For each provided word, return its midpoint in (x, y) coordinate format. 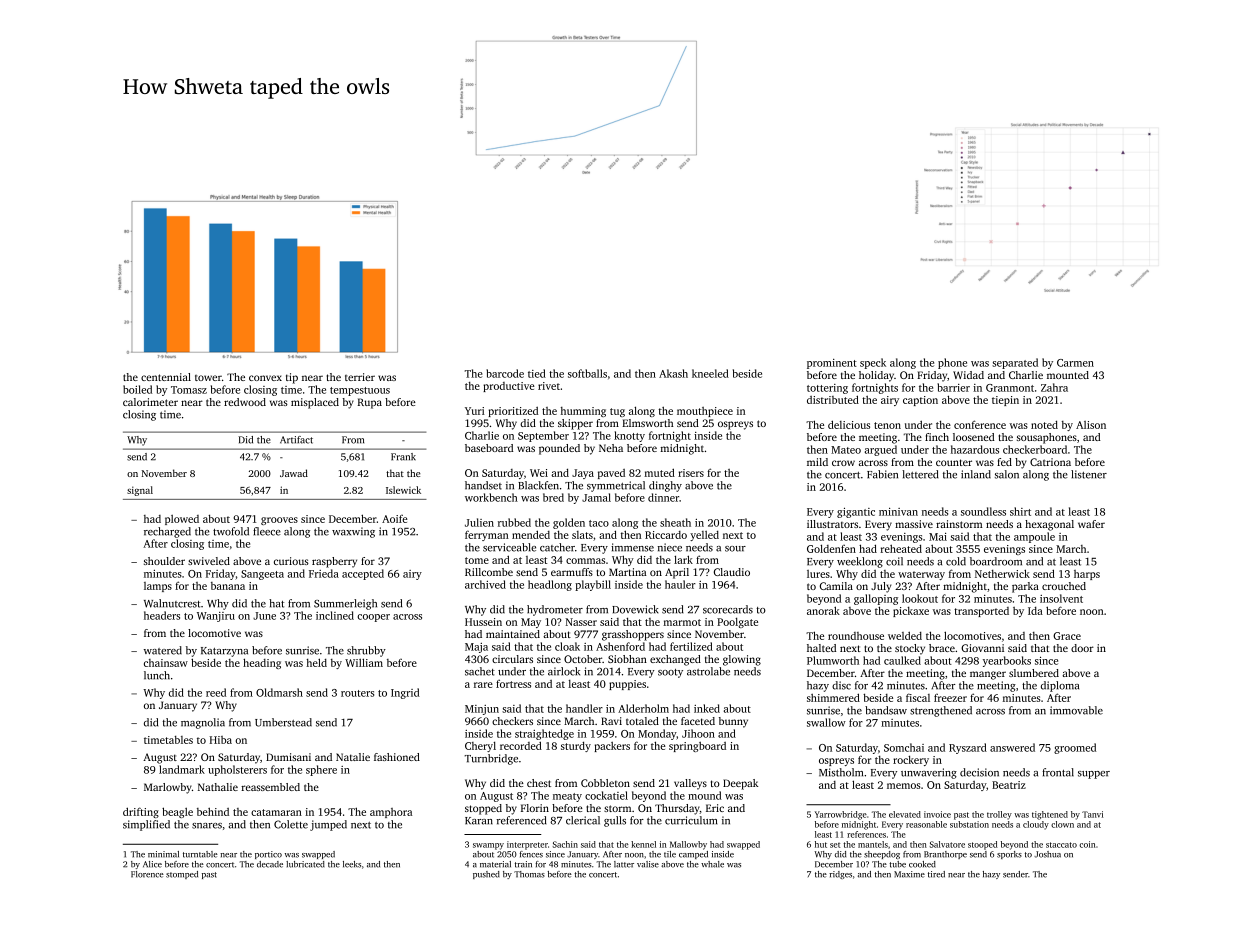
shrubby (366, 651)
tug (617, 412)
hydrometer (555, 610)
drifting (141, 812)
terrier (360, 377)
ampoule (1034, 537)
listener (1089, 474)
